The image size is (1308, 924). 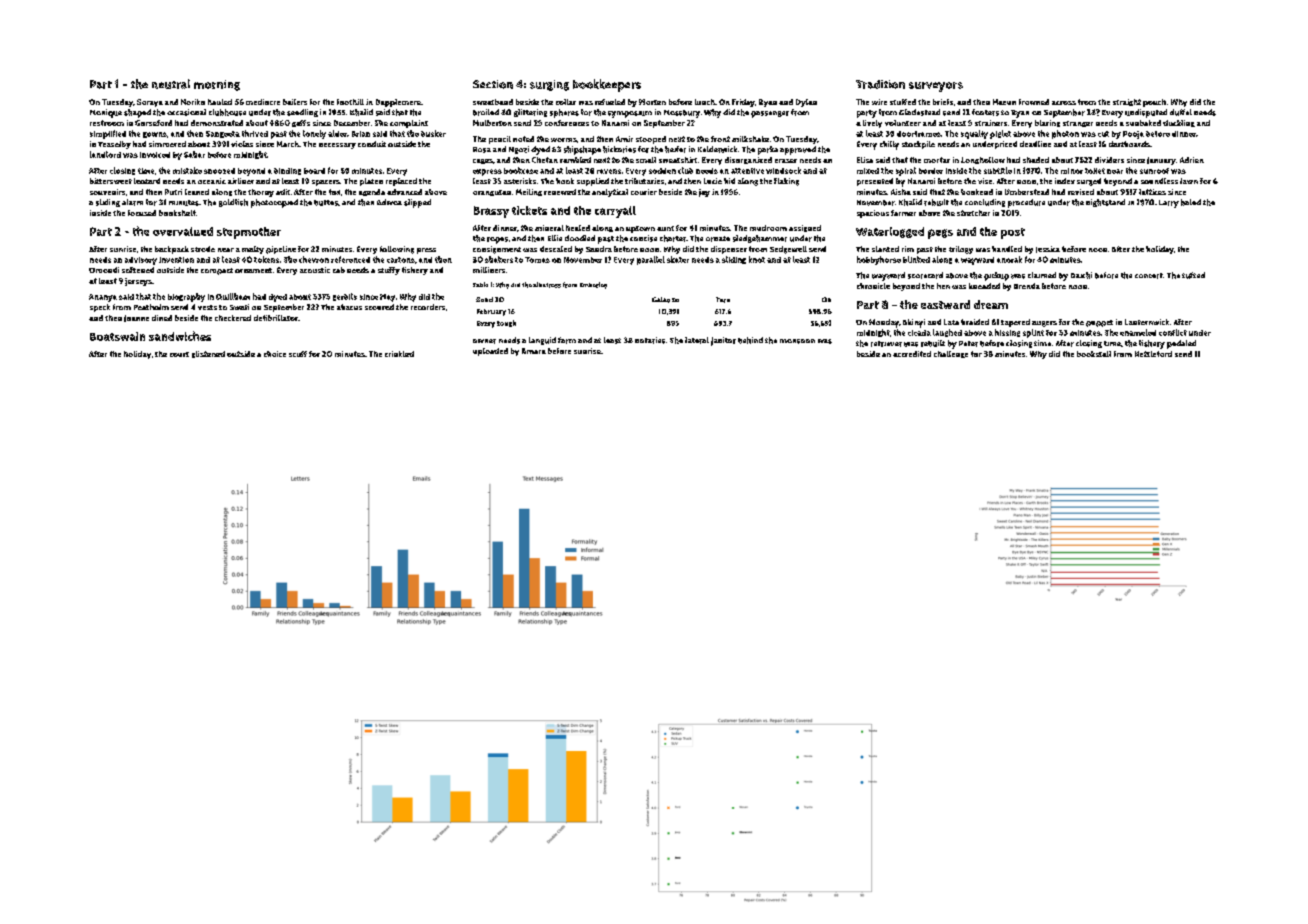 I want to click on neutral, so click(x=171, y=84).
